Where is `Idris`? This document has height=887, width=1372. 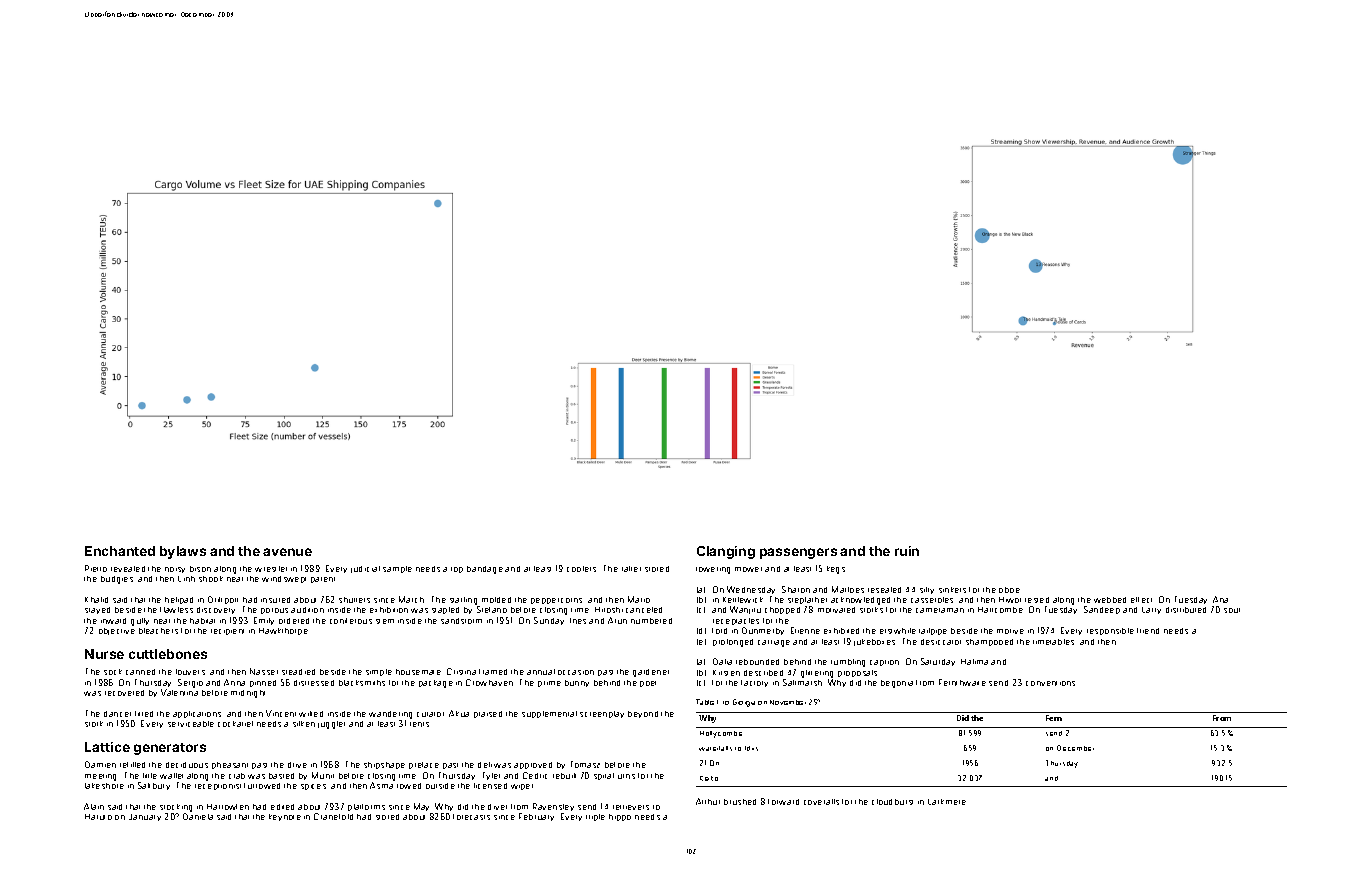
Idris is located at coordinates (751, 748).
